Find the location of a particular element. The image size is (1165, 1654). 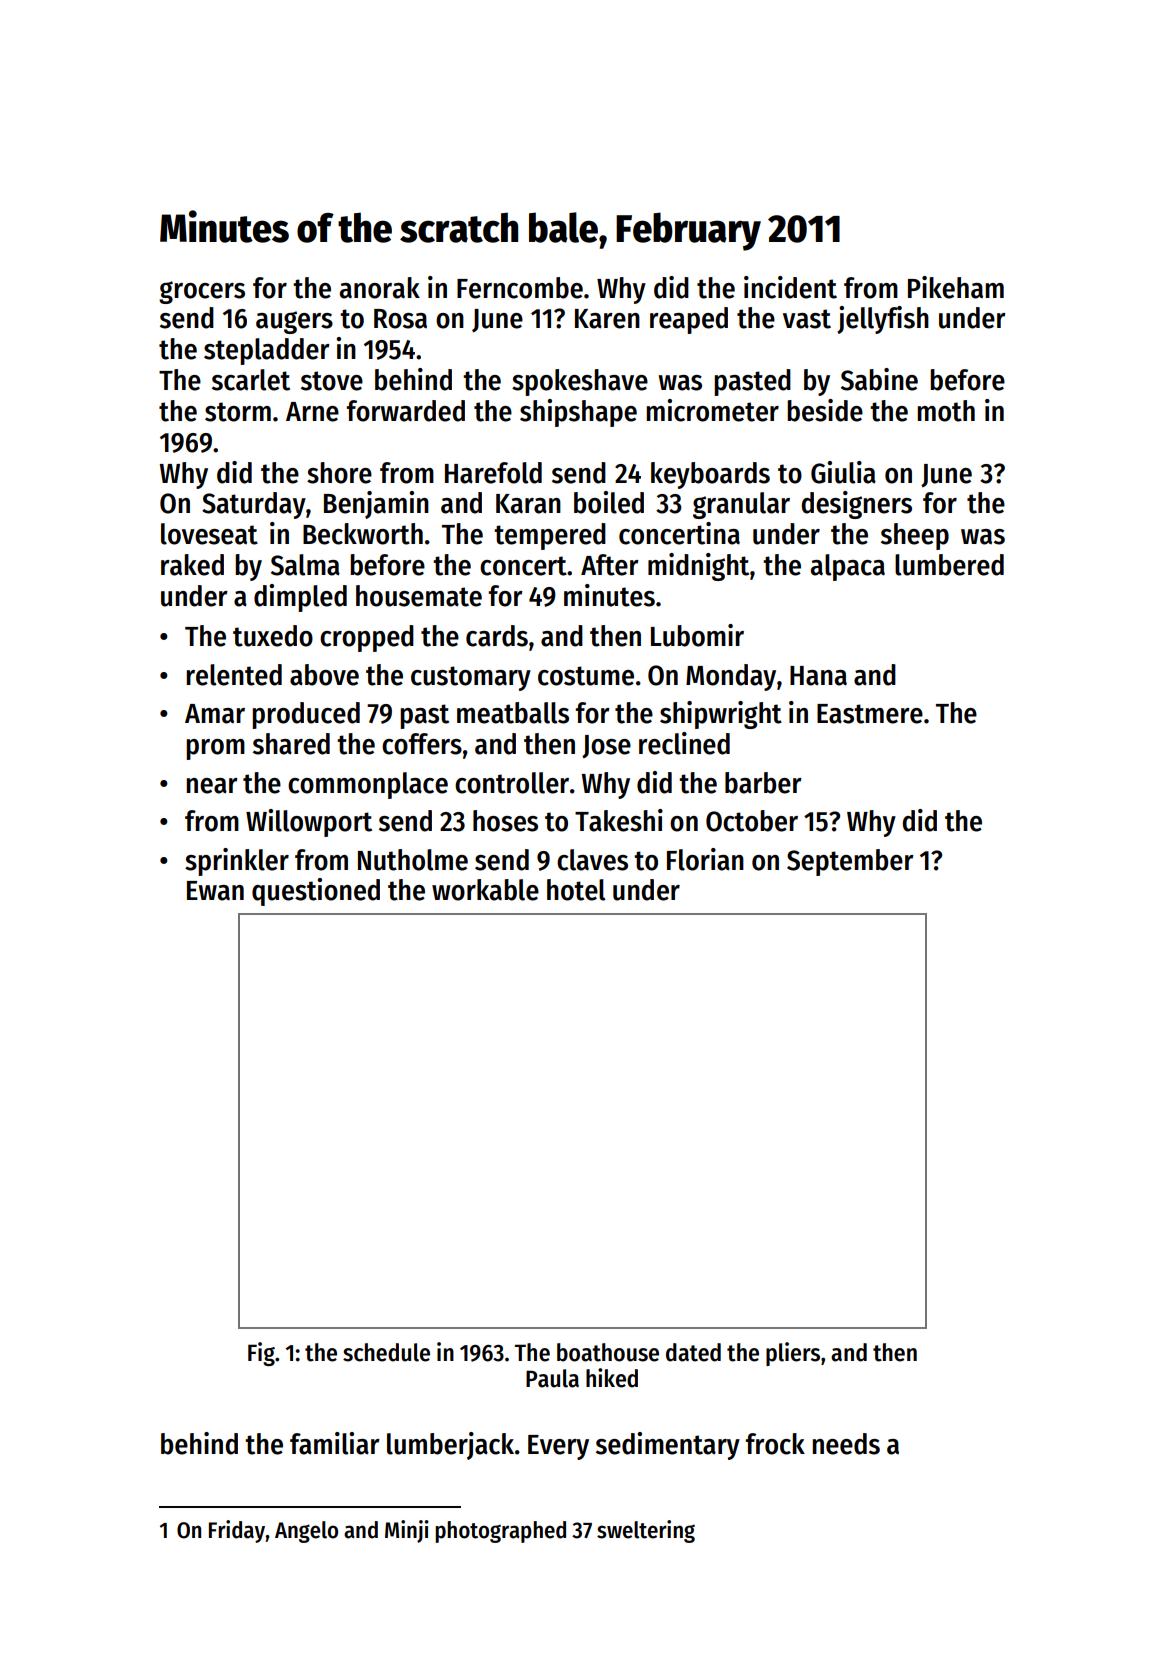

coffers is located at coordinates (422, 744).
